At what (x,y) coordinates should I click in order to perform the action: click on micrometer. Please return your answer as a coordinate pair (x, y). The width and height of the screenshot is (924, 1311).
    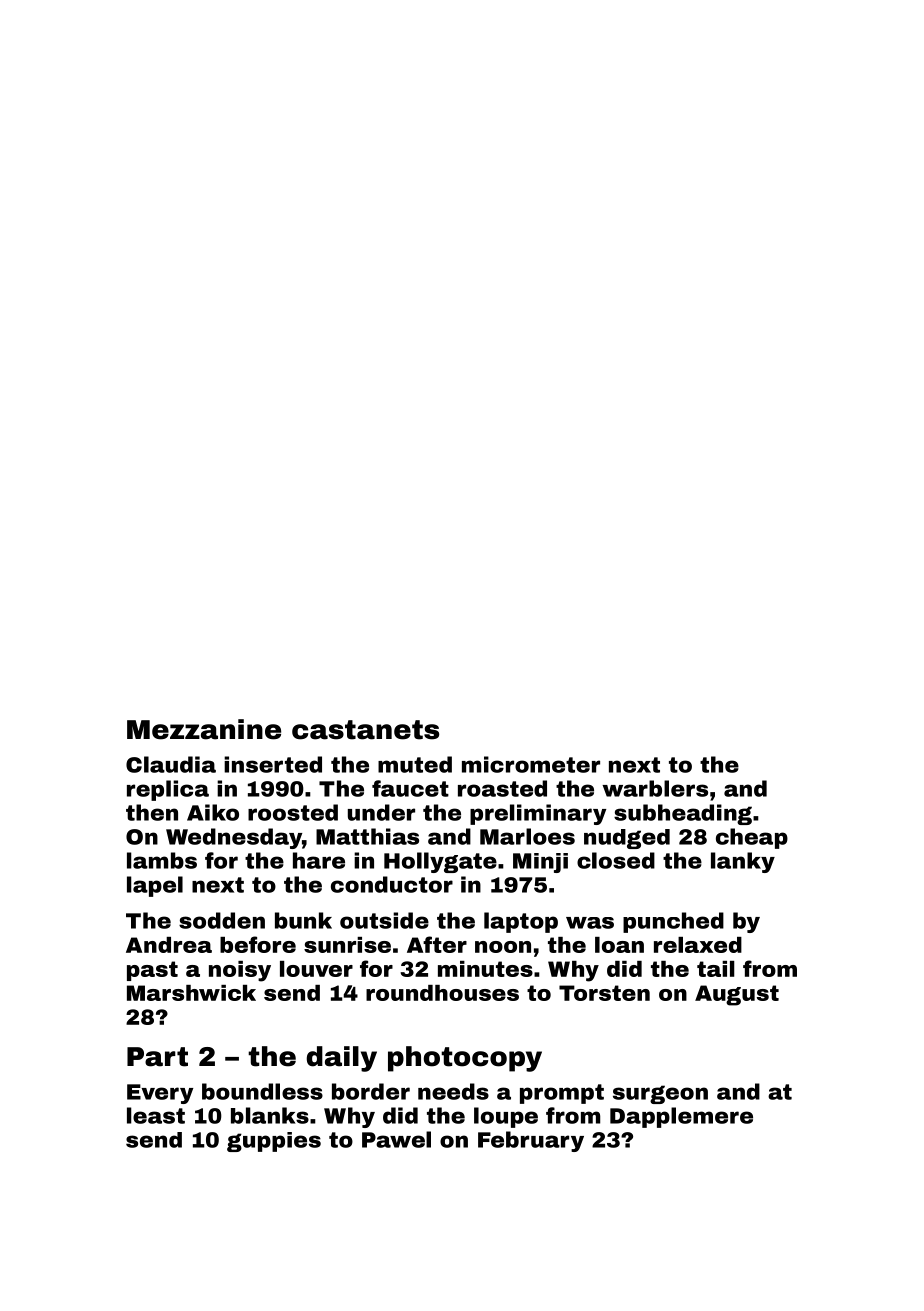
    Looking at the image, I should click on (531, 764).
